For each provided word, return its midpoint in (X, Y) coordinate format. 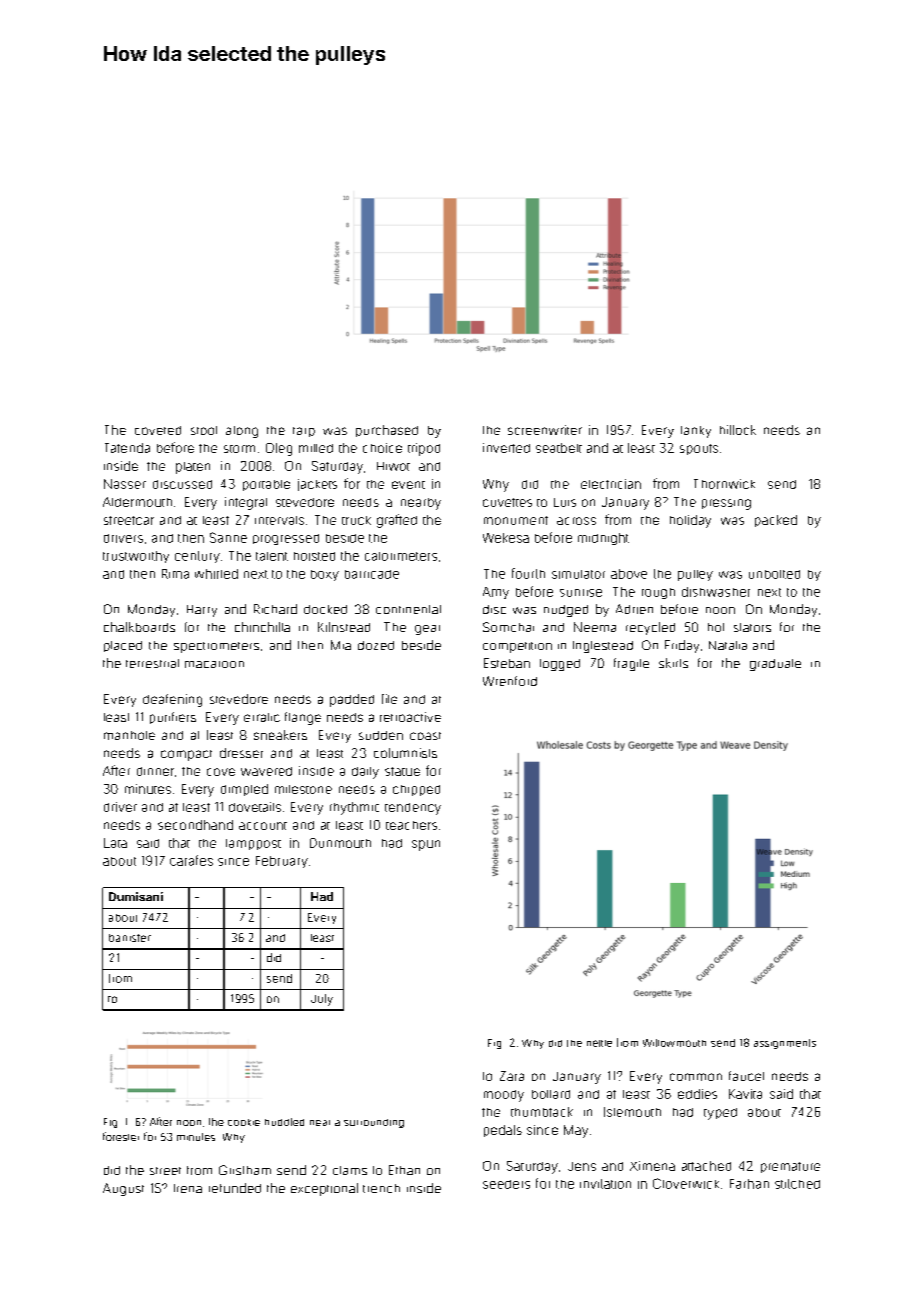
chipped (416, 790)
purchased (387, 431)
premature (790, 1167)
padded (352, 700)
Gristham (245, 1170)
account (263, 826)
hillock (738, 430)
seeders (506, 1184)
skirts (673, 663)
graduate (775, 665)
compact (186, 755)
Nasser (125, 484)
